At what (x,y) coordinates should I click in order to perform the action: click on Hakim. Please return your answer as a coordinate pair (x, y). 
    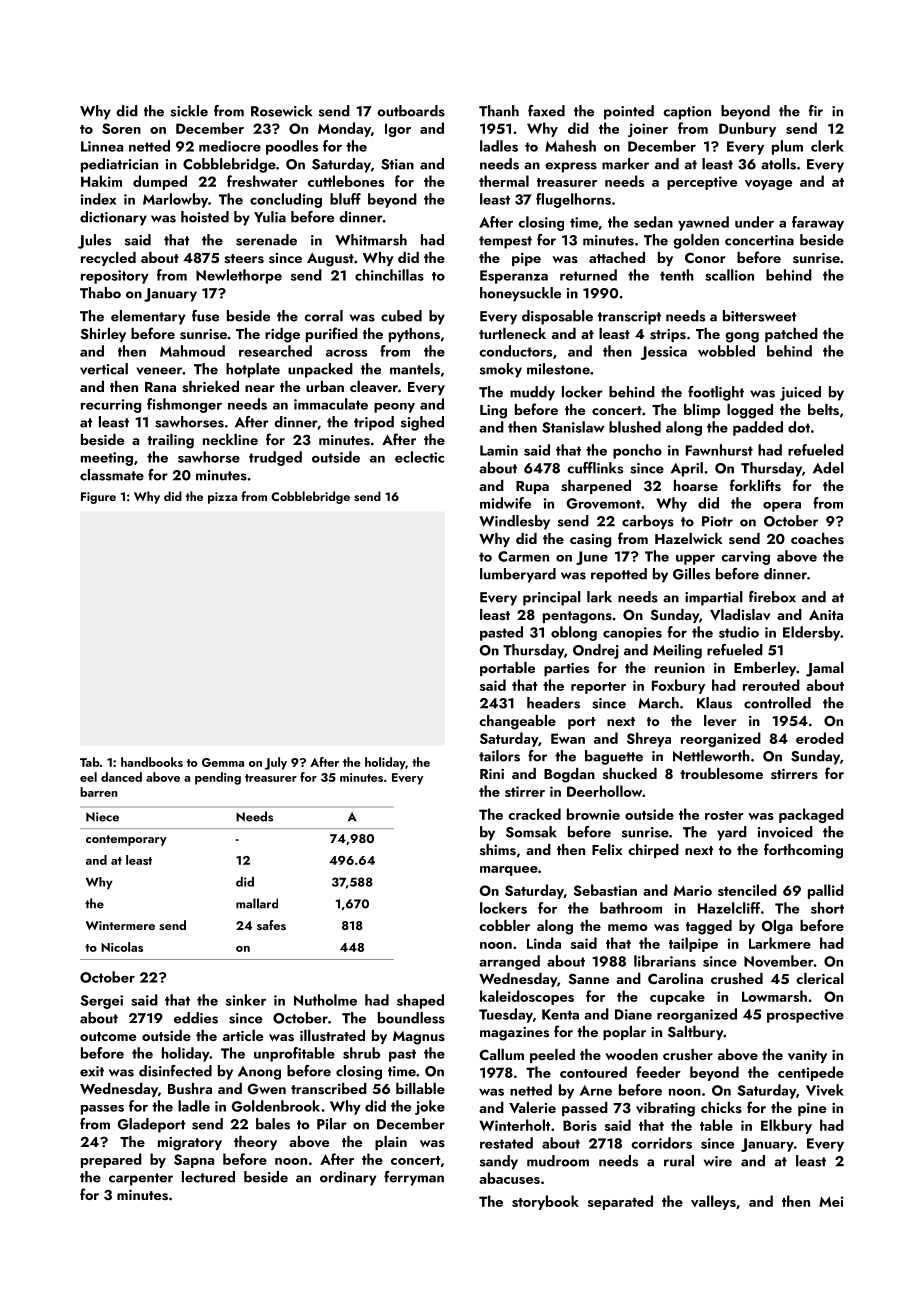
    Looking at the image, I should click on (101, 181).
